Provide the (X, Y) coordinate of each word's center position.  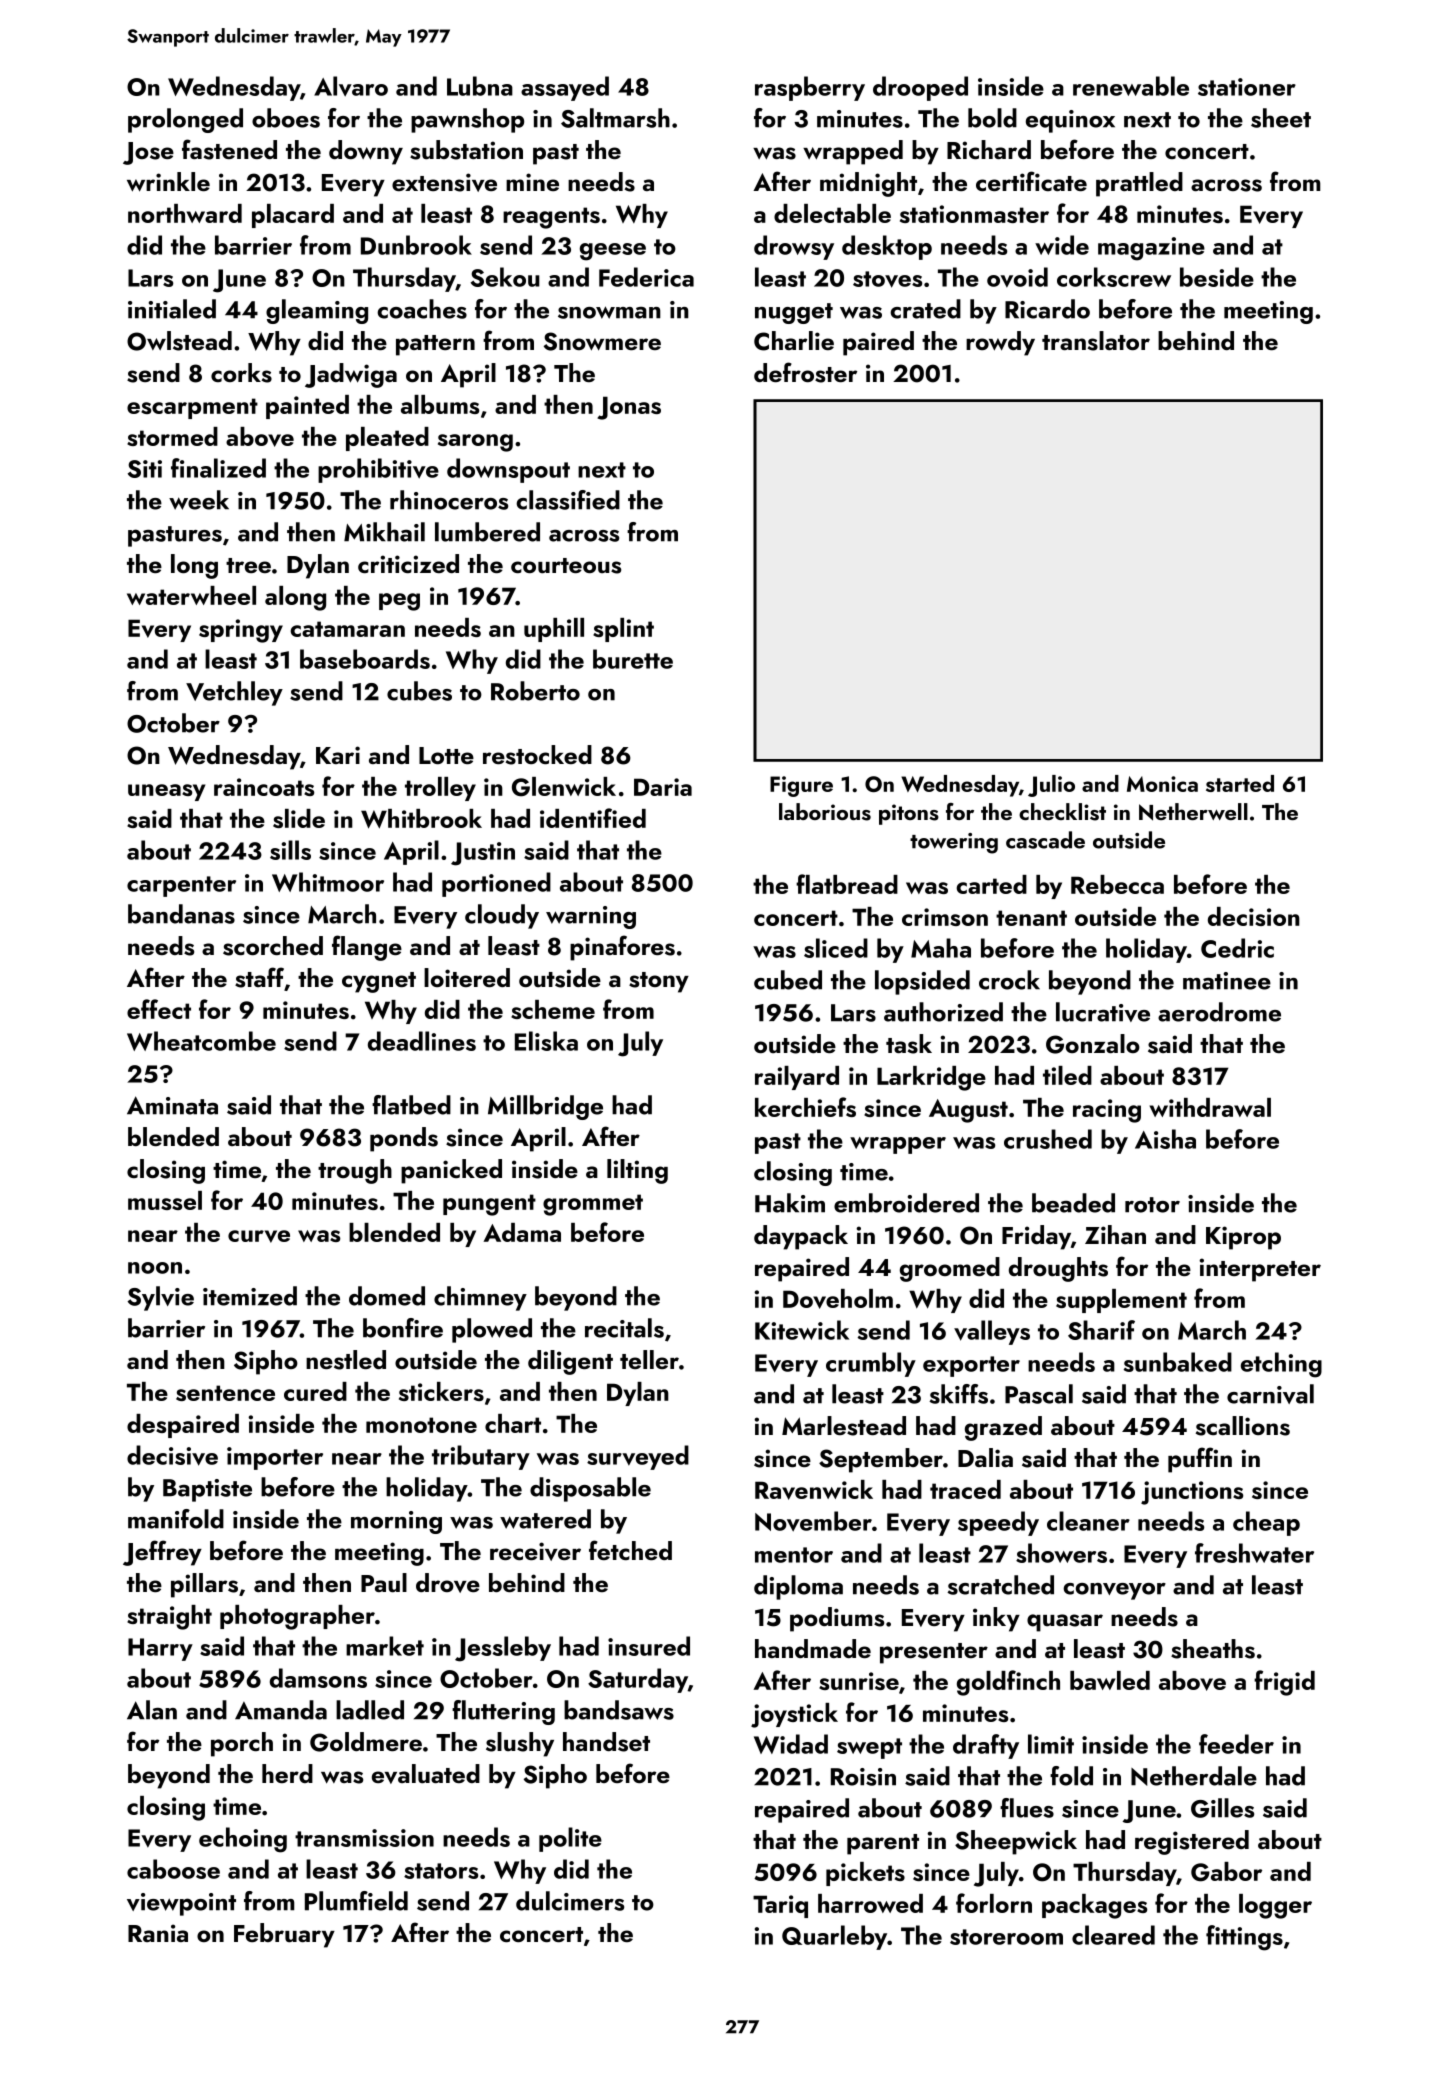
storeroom (1006, 1937)
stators (441, 1871)
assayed (565, 88)
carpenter (181, 886)
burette (633, 659)
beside (1217, 277)
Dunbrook (416, 245)
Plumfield (356, 1901)
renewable (1131, 86)
